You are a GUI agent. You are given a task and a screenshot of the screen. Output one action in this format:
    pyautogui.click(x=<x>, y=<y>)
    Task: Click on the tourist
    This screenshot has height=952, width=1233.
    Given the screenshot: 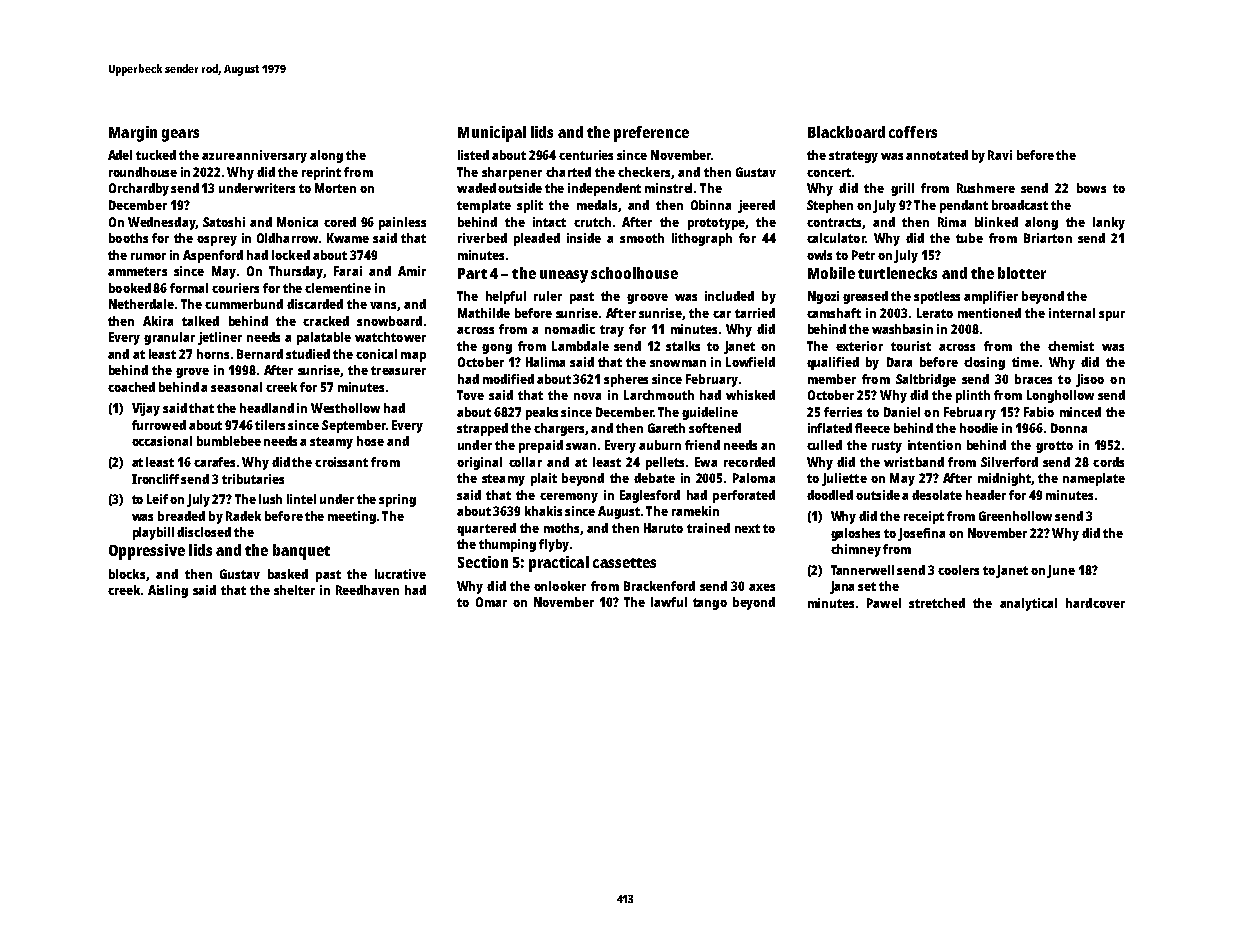 What is the action you would take?
    pyautogui.click(x=911, y=346)
